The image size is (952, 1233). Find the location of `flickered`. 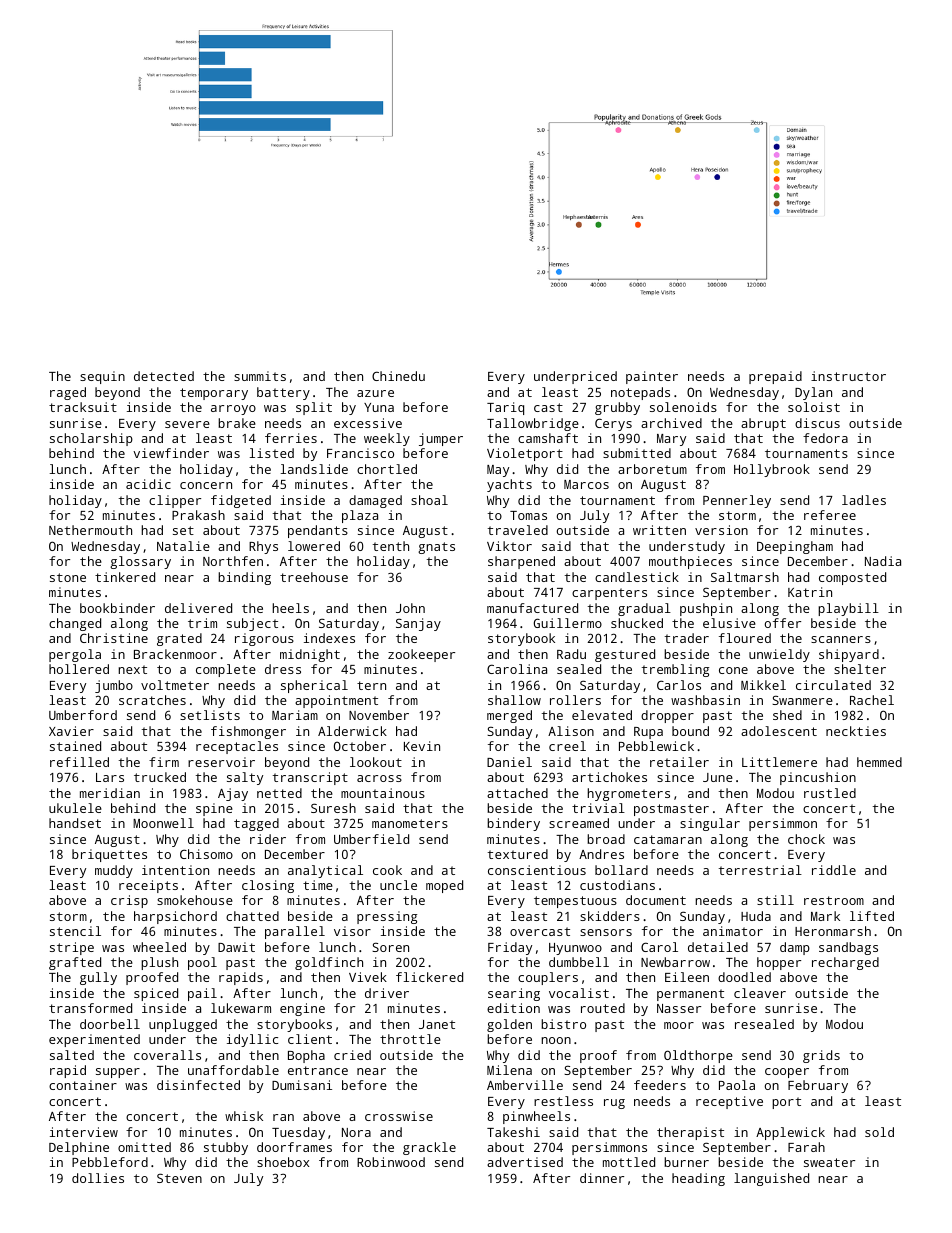

flickered is located at coordinates (429, 977).
